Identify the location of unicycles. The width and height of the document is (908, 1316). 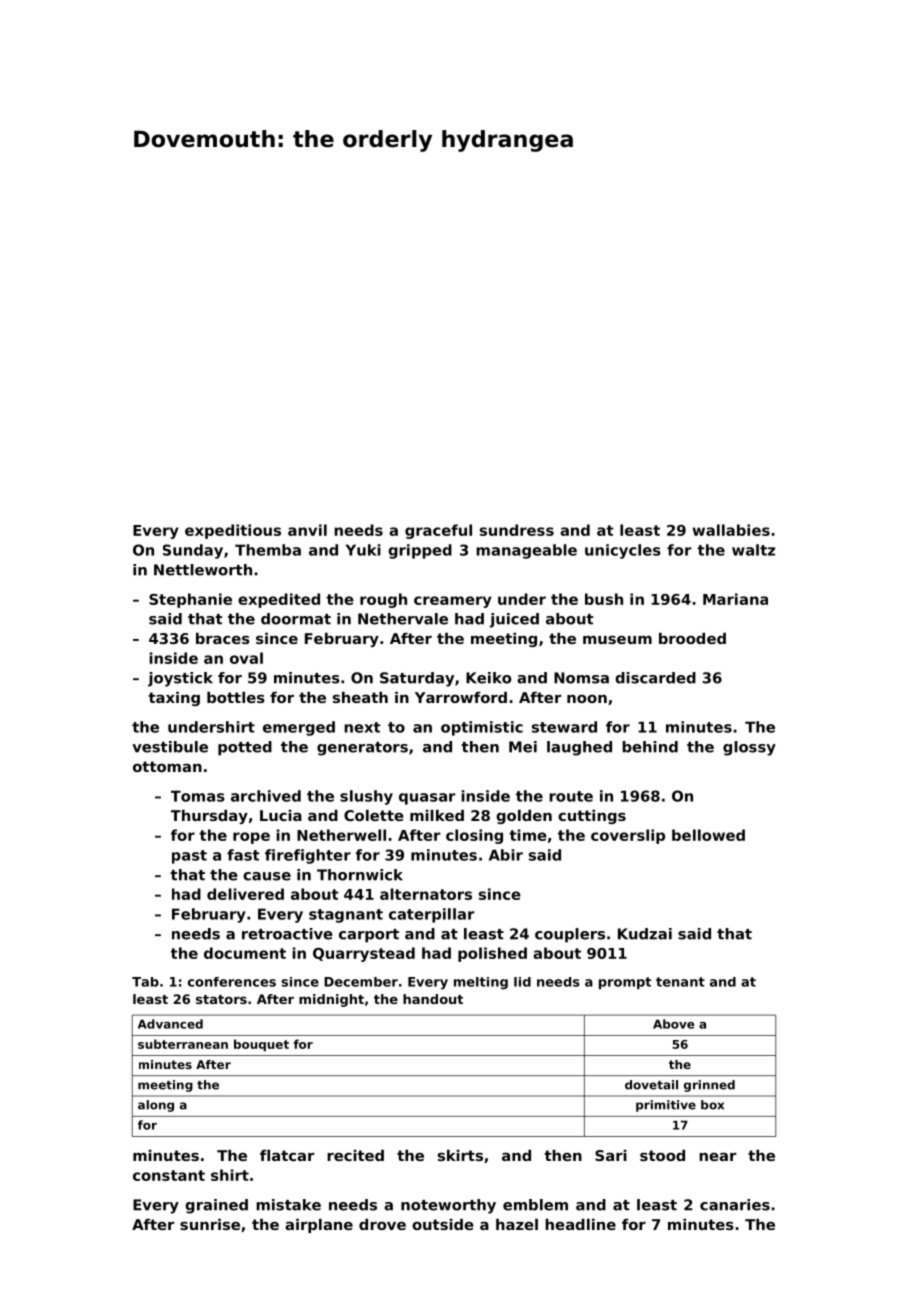
(623, 551).
